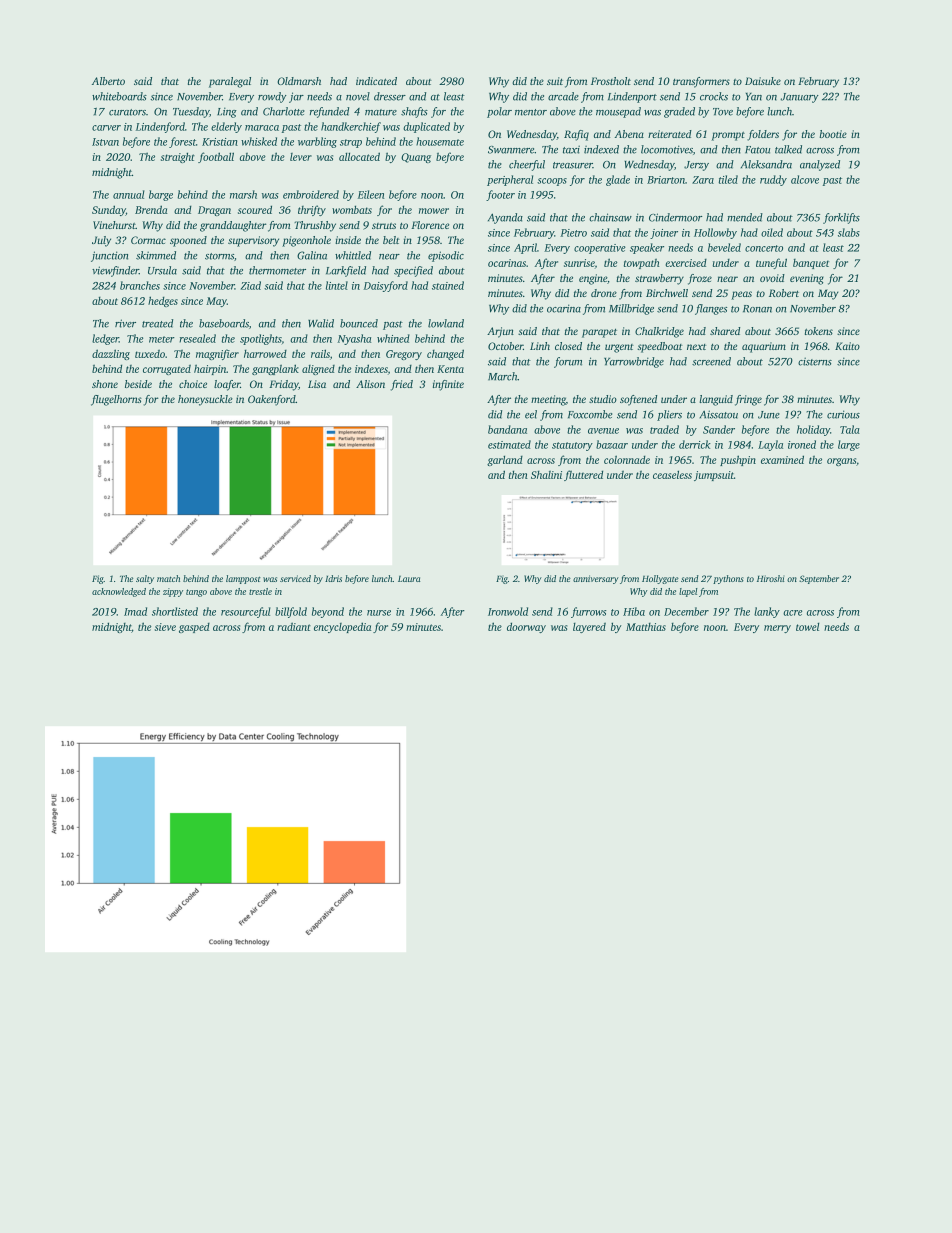 The image size is (952, 1233). Describe the element at coordinates (108, 81) in the screenshot. I see `Alberto` at that location.
